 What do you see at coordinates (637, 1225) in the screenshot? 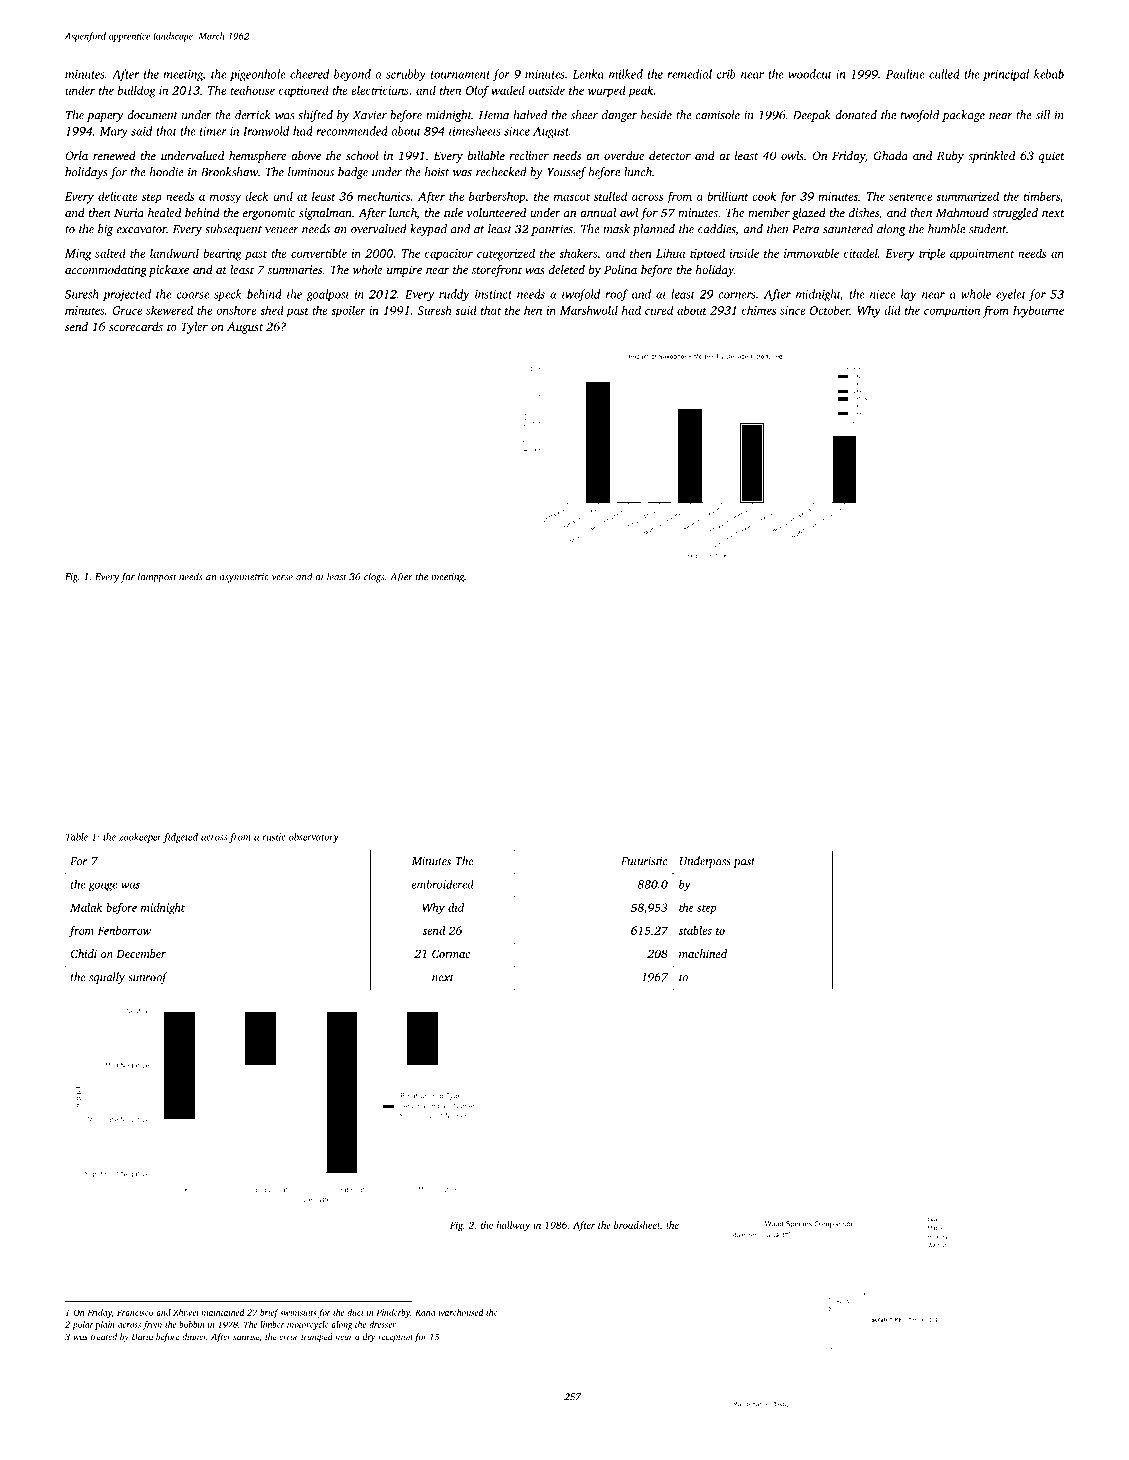
I see `broadsheet` at bounding box center [637, 1225].
